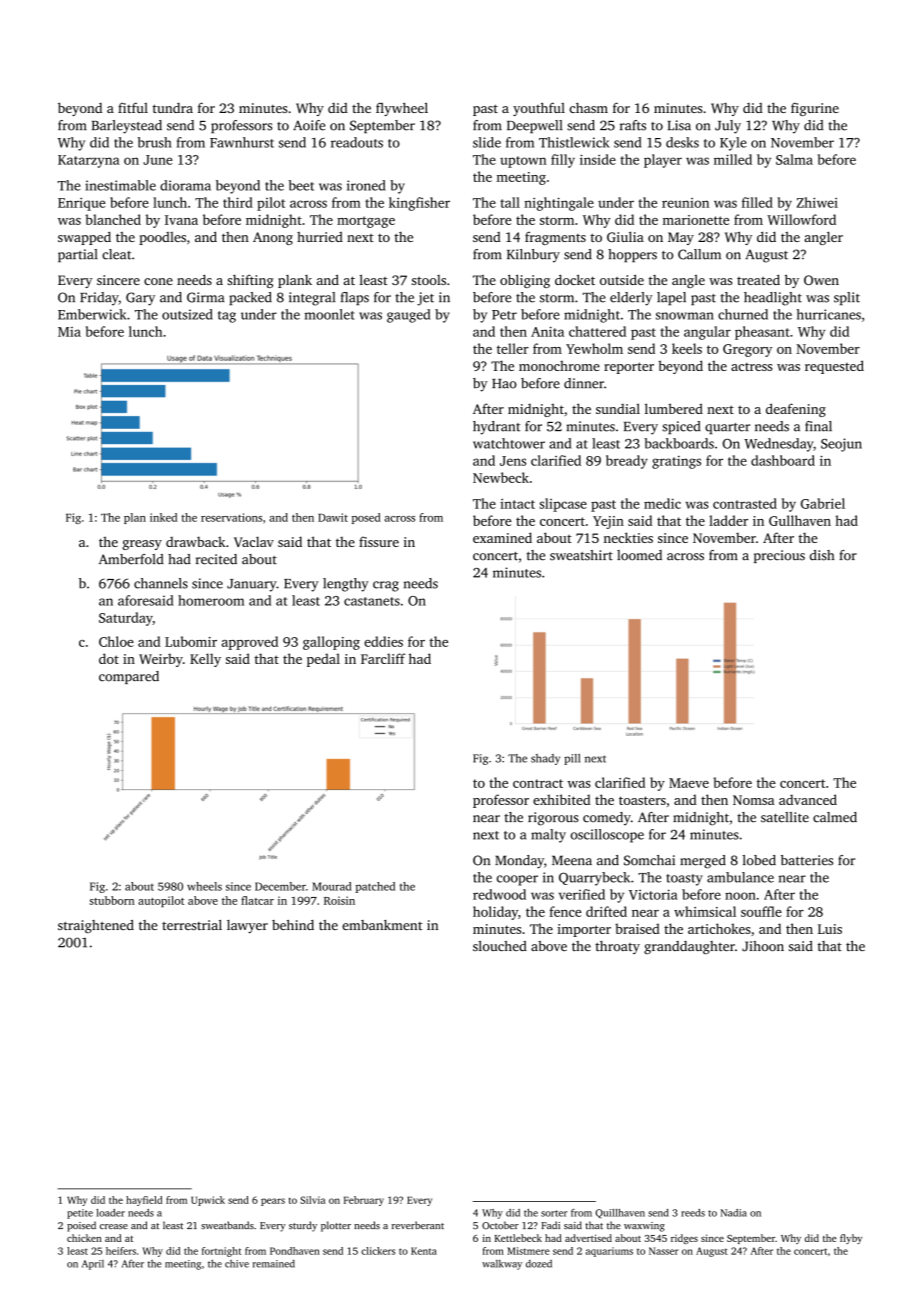  What do you see at coordinates (366, 222) in the page?
I see `mortgage` at bounding box center [366, 222].
